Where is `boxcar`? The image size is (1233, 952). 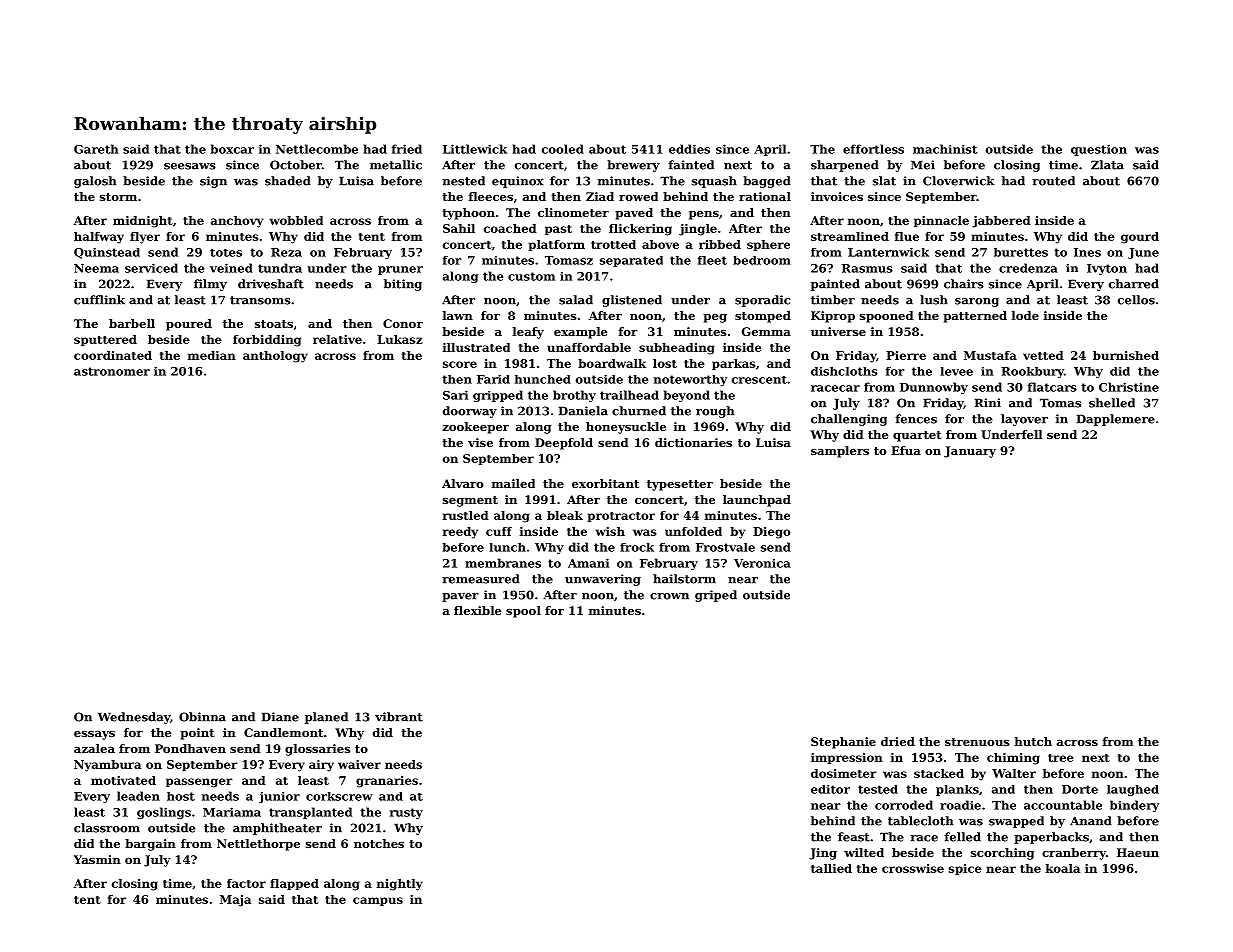
boxcar is located at coordinates (232, 149).
